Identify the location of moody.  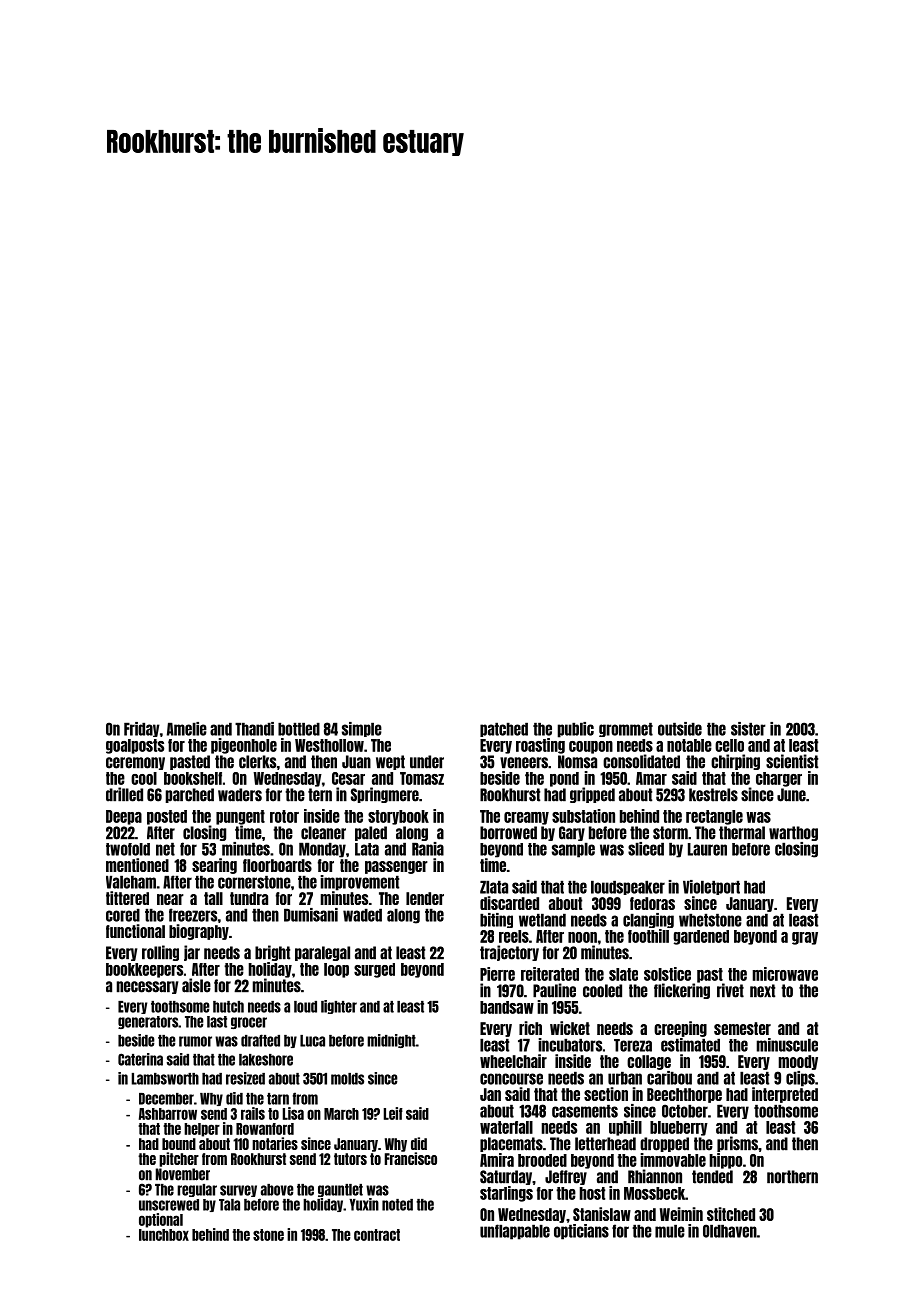
(798, 1062).
